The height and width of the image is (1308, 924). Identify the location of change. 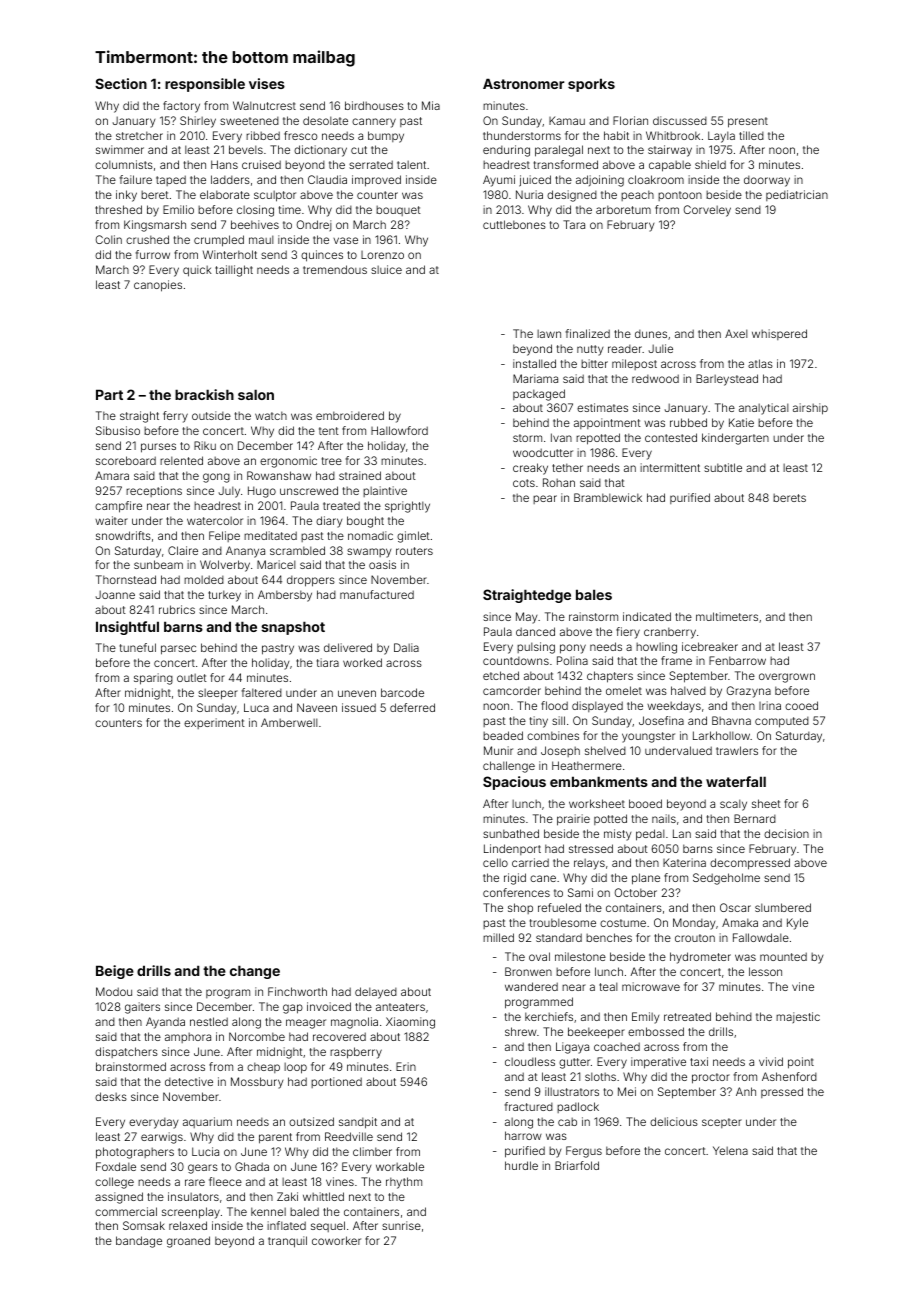
(255, 972).
